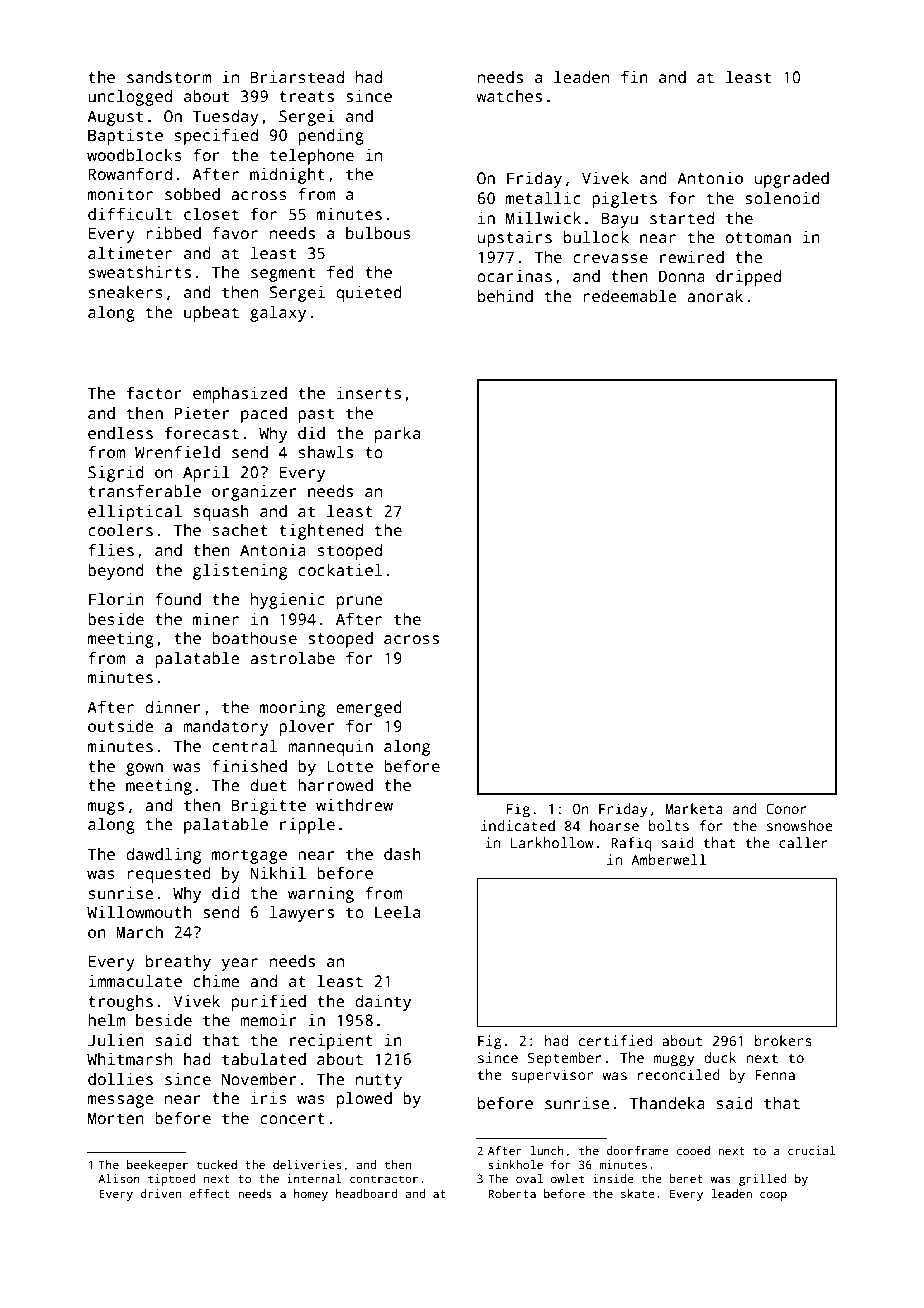  I want to click on dripped, so click(748, 278).
